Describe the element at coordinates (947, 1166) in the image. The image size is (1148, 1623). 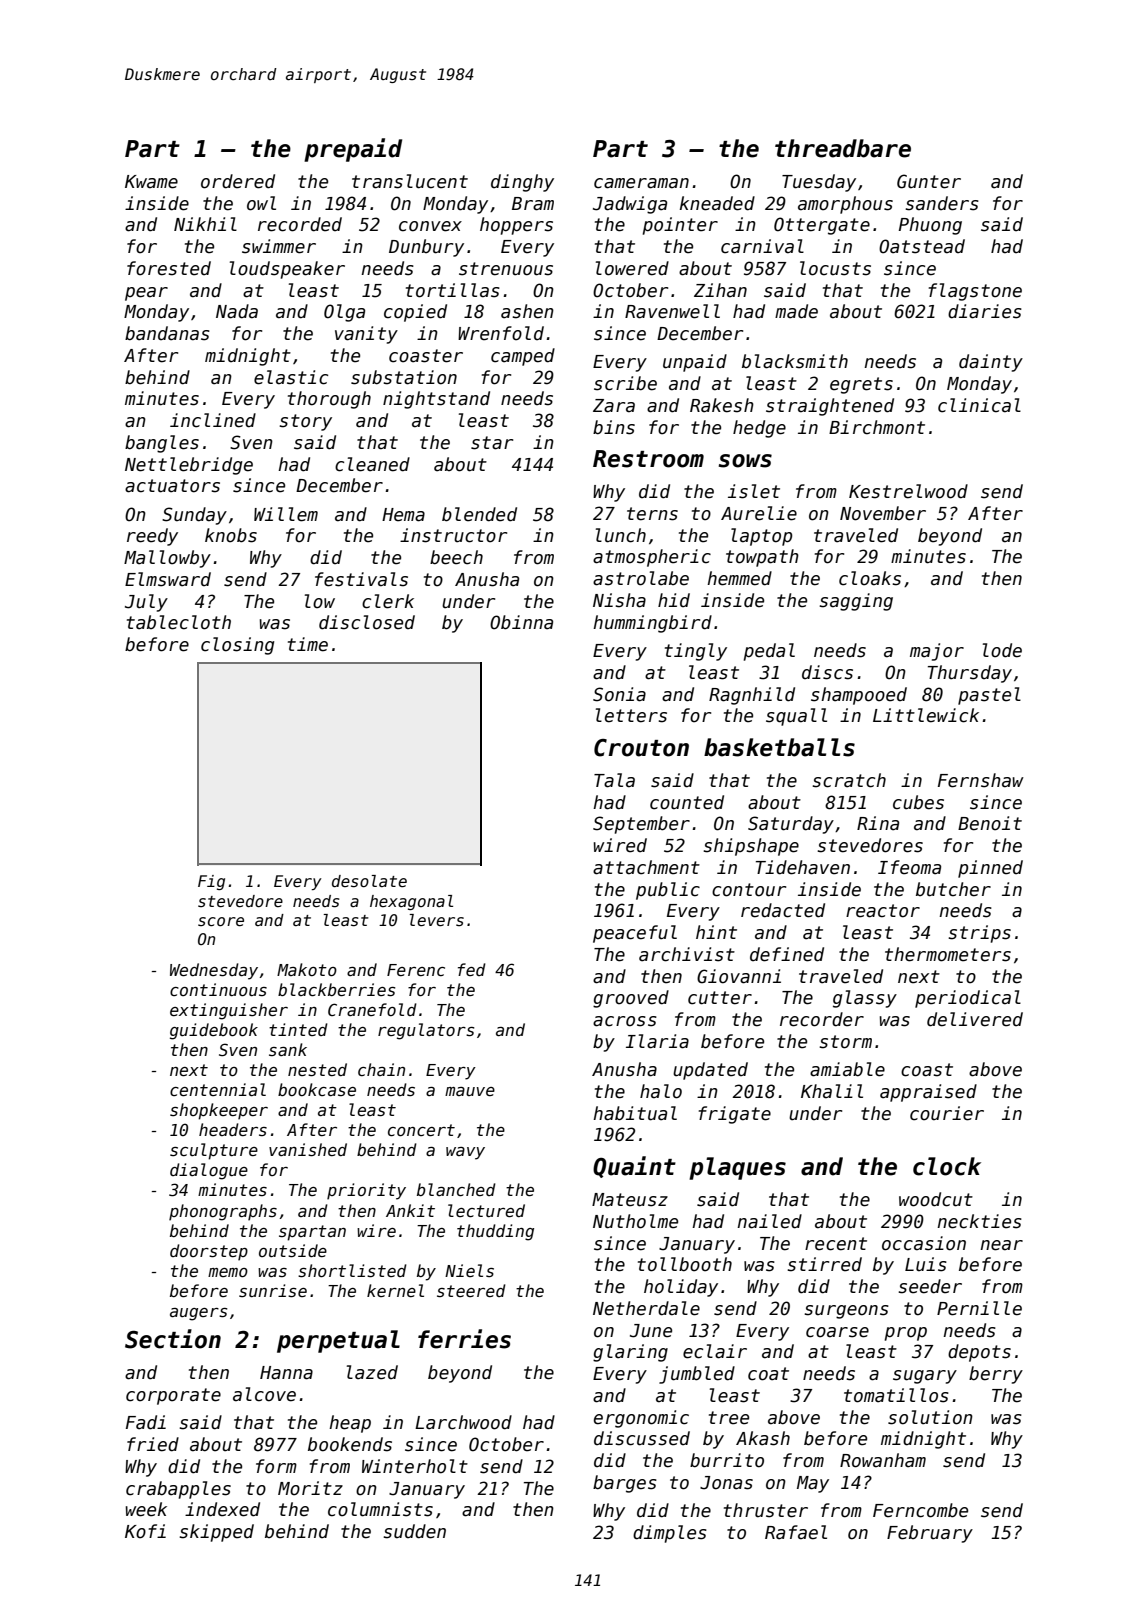
I see `clock` at that location.
